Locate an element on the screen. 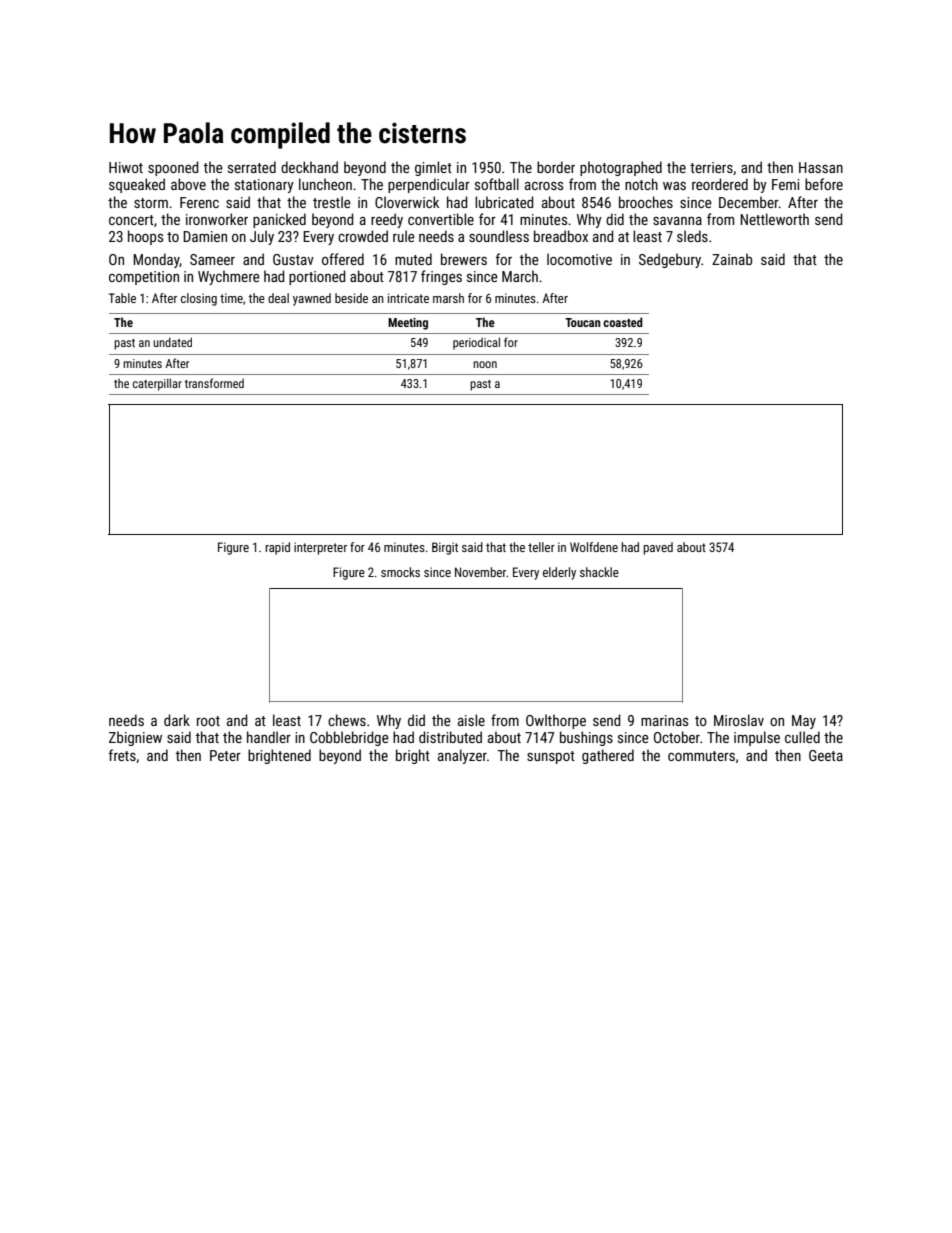 The width and height of the screenshot is (952, 1233). gimlet is located at coordinates (433, 168).
